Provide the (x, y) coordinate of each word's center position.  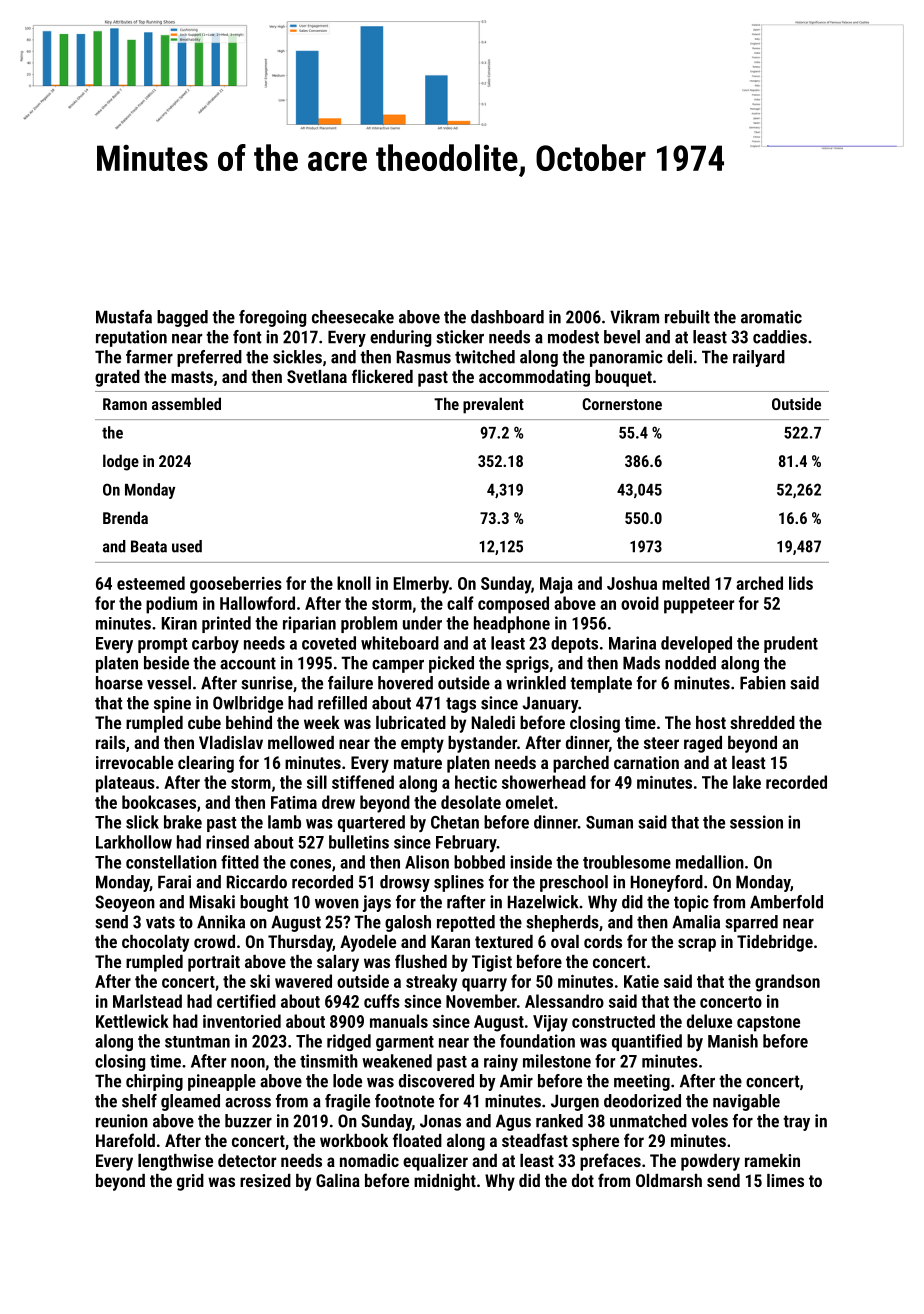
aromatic (771, 317)
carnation (646, 762)
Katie (641, 981)
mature (418, 763)
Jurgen (575, 1102)
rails (110, 742)
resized (265, 1180)
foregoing (272, 318)
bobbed (479, 862)
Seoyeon (125, 903)
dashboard (507, 317)
